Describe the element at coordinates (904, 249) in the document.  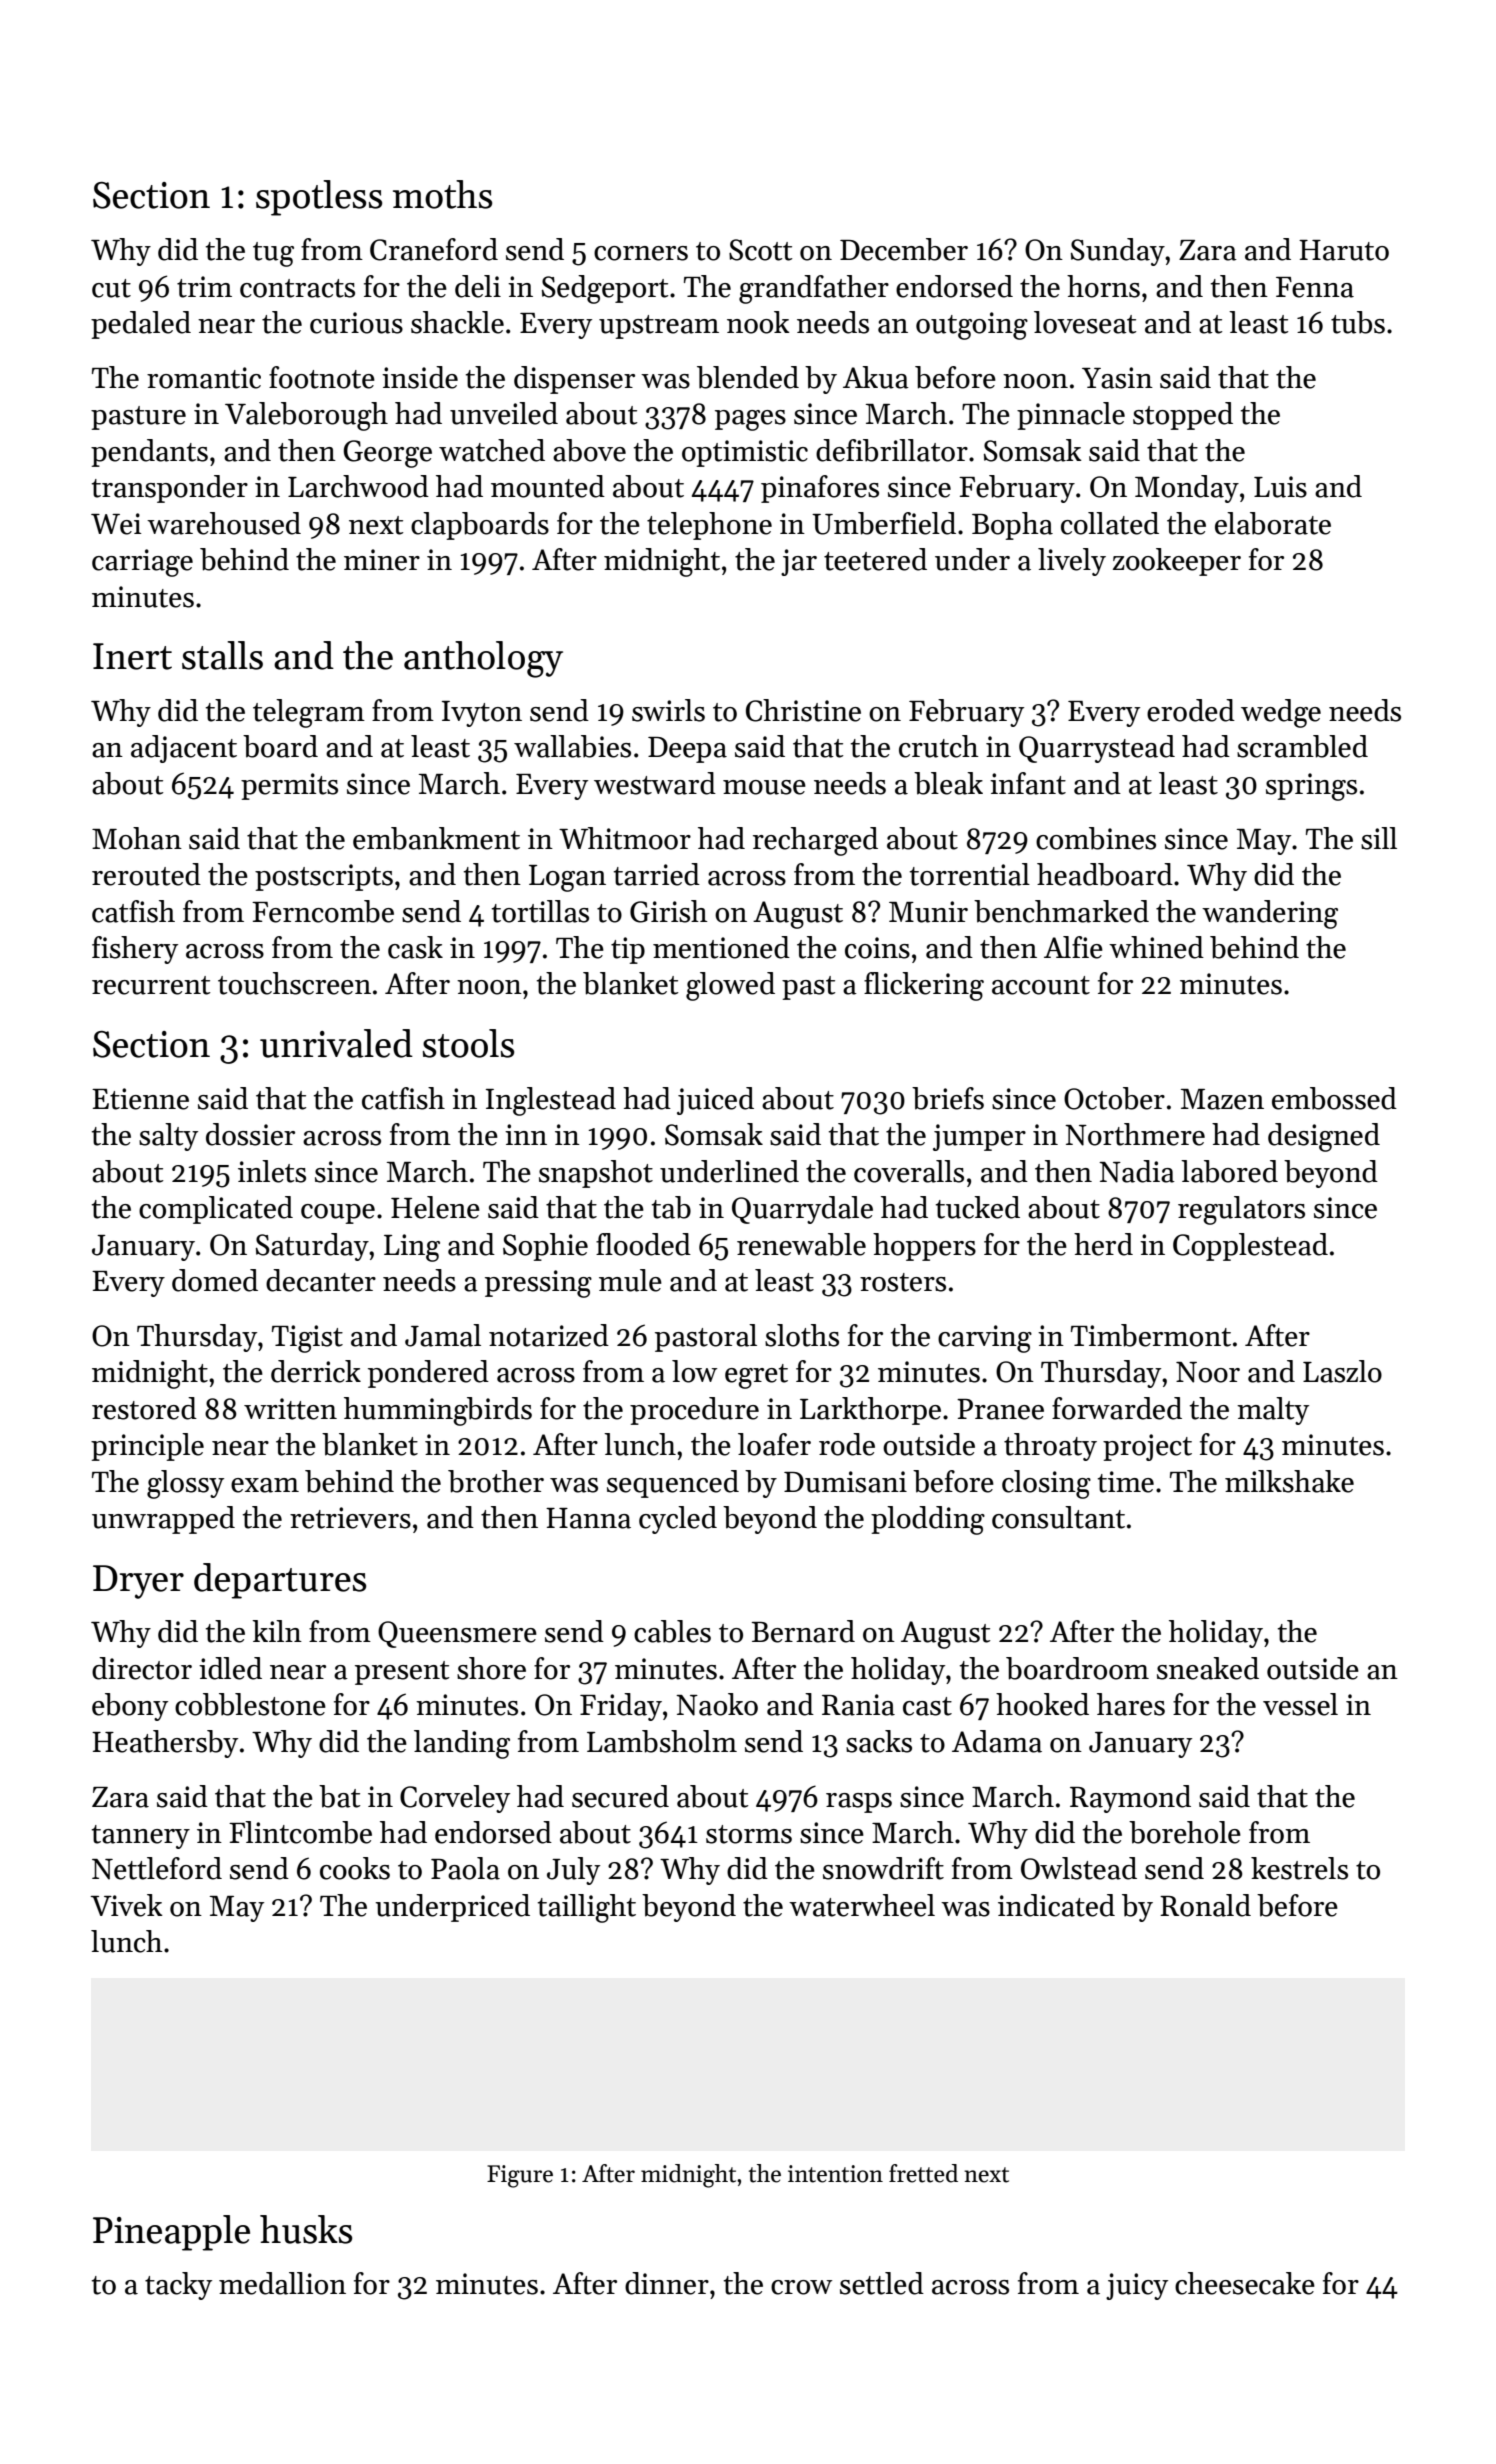
I see `December` at that location.
